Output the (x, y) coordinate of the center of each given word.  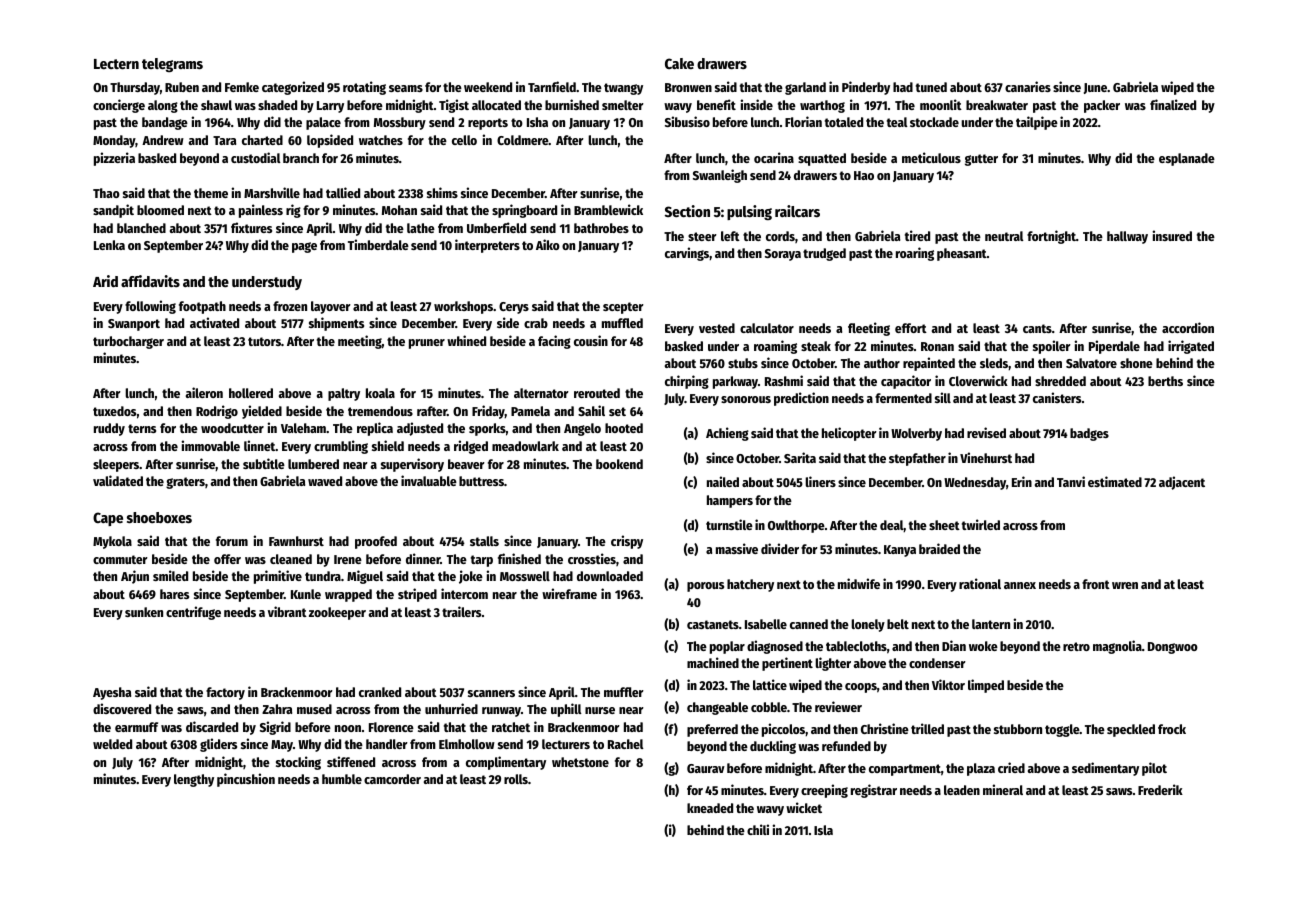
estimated (1115, 481)
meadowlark (525, 446)
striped (417, 595)
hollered (251, 393)
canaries (1028, 86)
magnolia (1117, 647)
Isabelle (766, 624)
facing (554, 342)
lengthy (194, 780)
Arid (105, 281)
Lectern (116, 64)
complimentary (506, 763)
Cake (679, 63)
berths (1165, 381)
